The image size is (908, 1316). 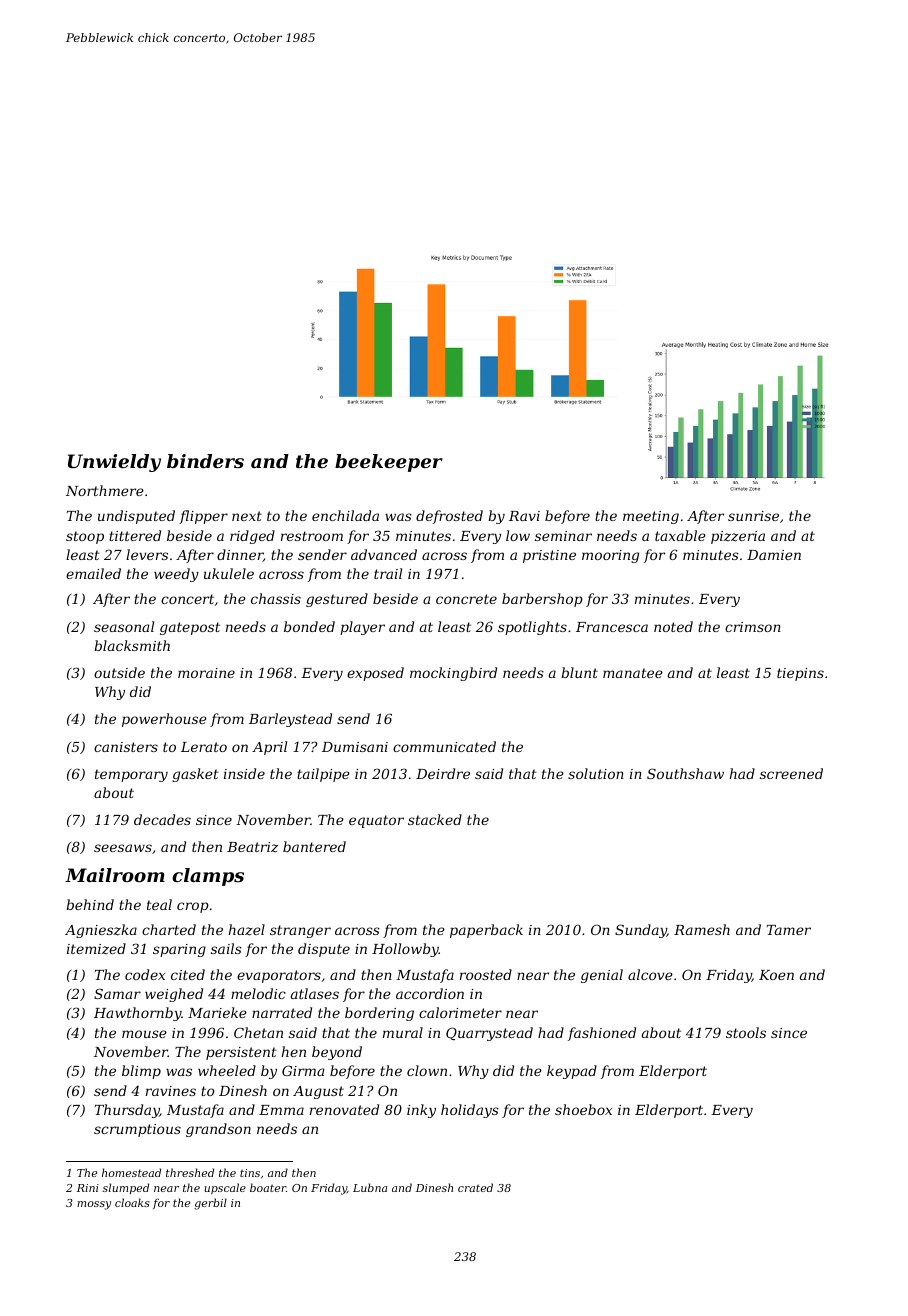 What do you see at coordinates (685, 773) in the image?
I see `Southshaw` at bounding box center [685, 773].
